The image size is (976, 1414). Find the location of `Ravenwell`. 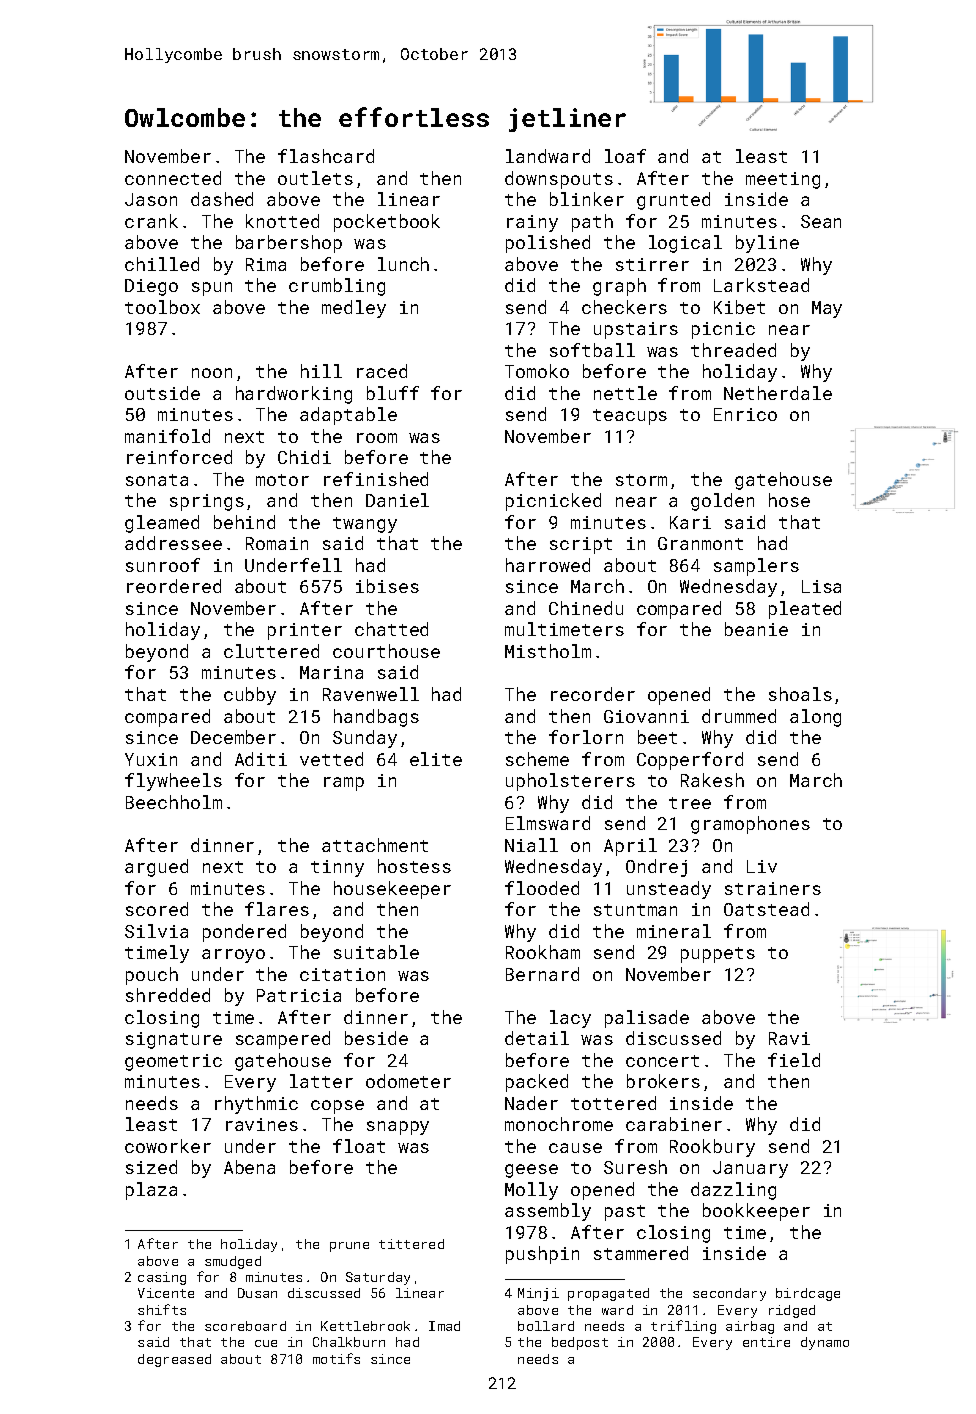

Ravenwell is located at coordinates (371, 694).
